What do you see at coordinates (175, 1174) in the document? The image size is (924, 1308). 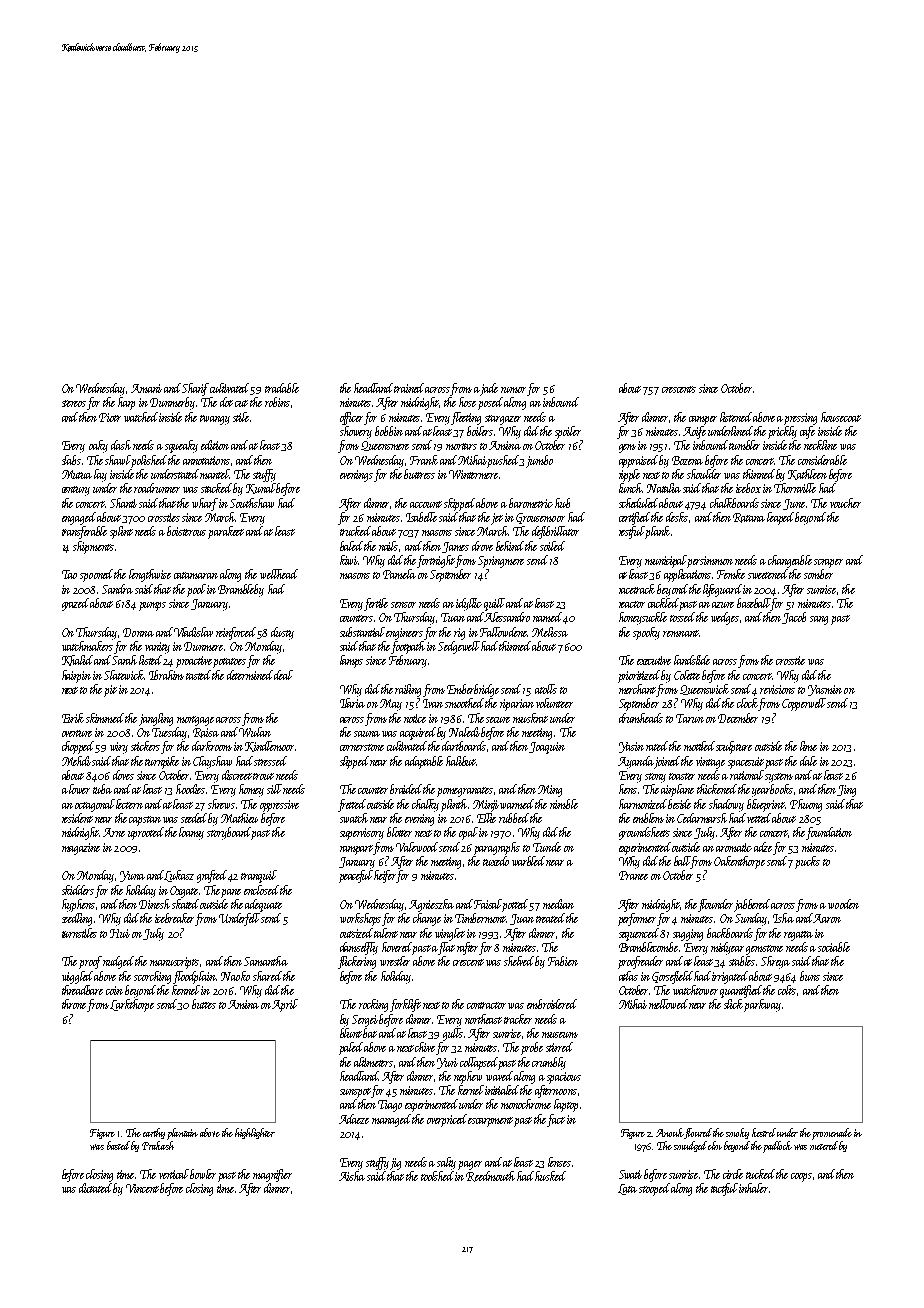 I see `vertical` at bounding box center [175, 1174].
